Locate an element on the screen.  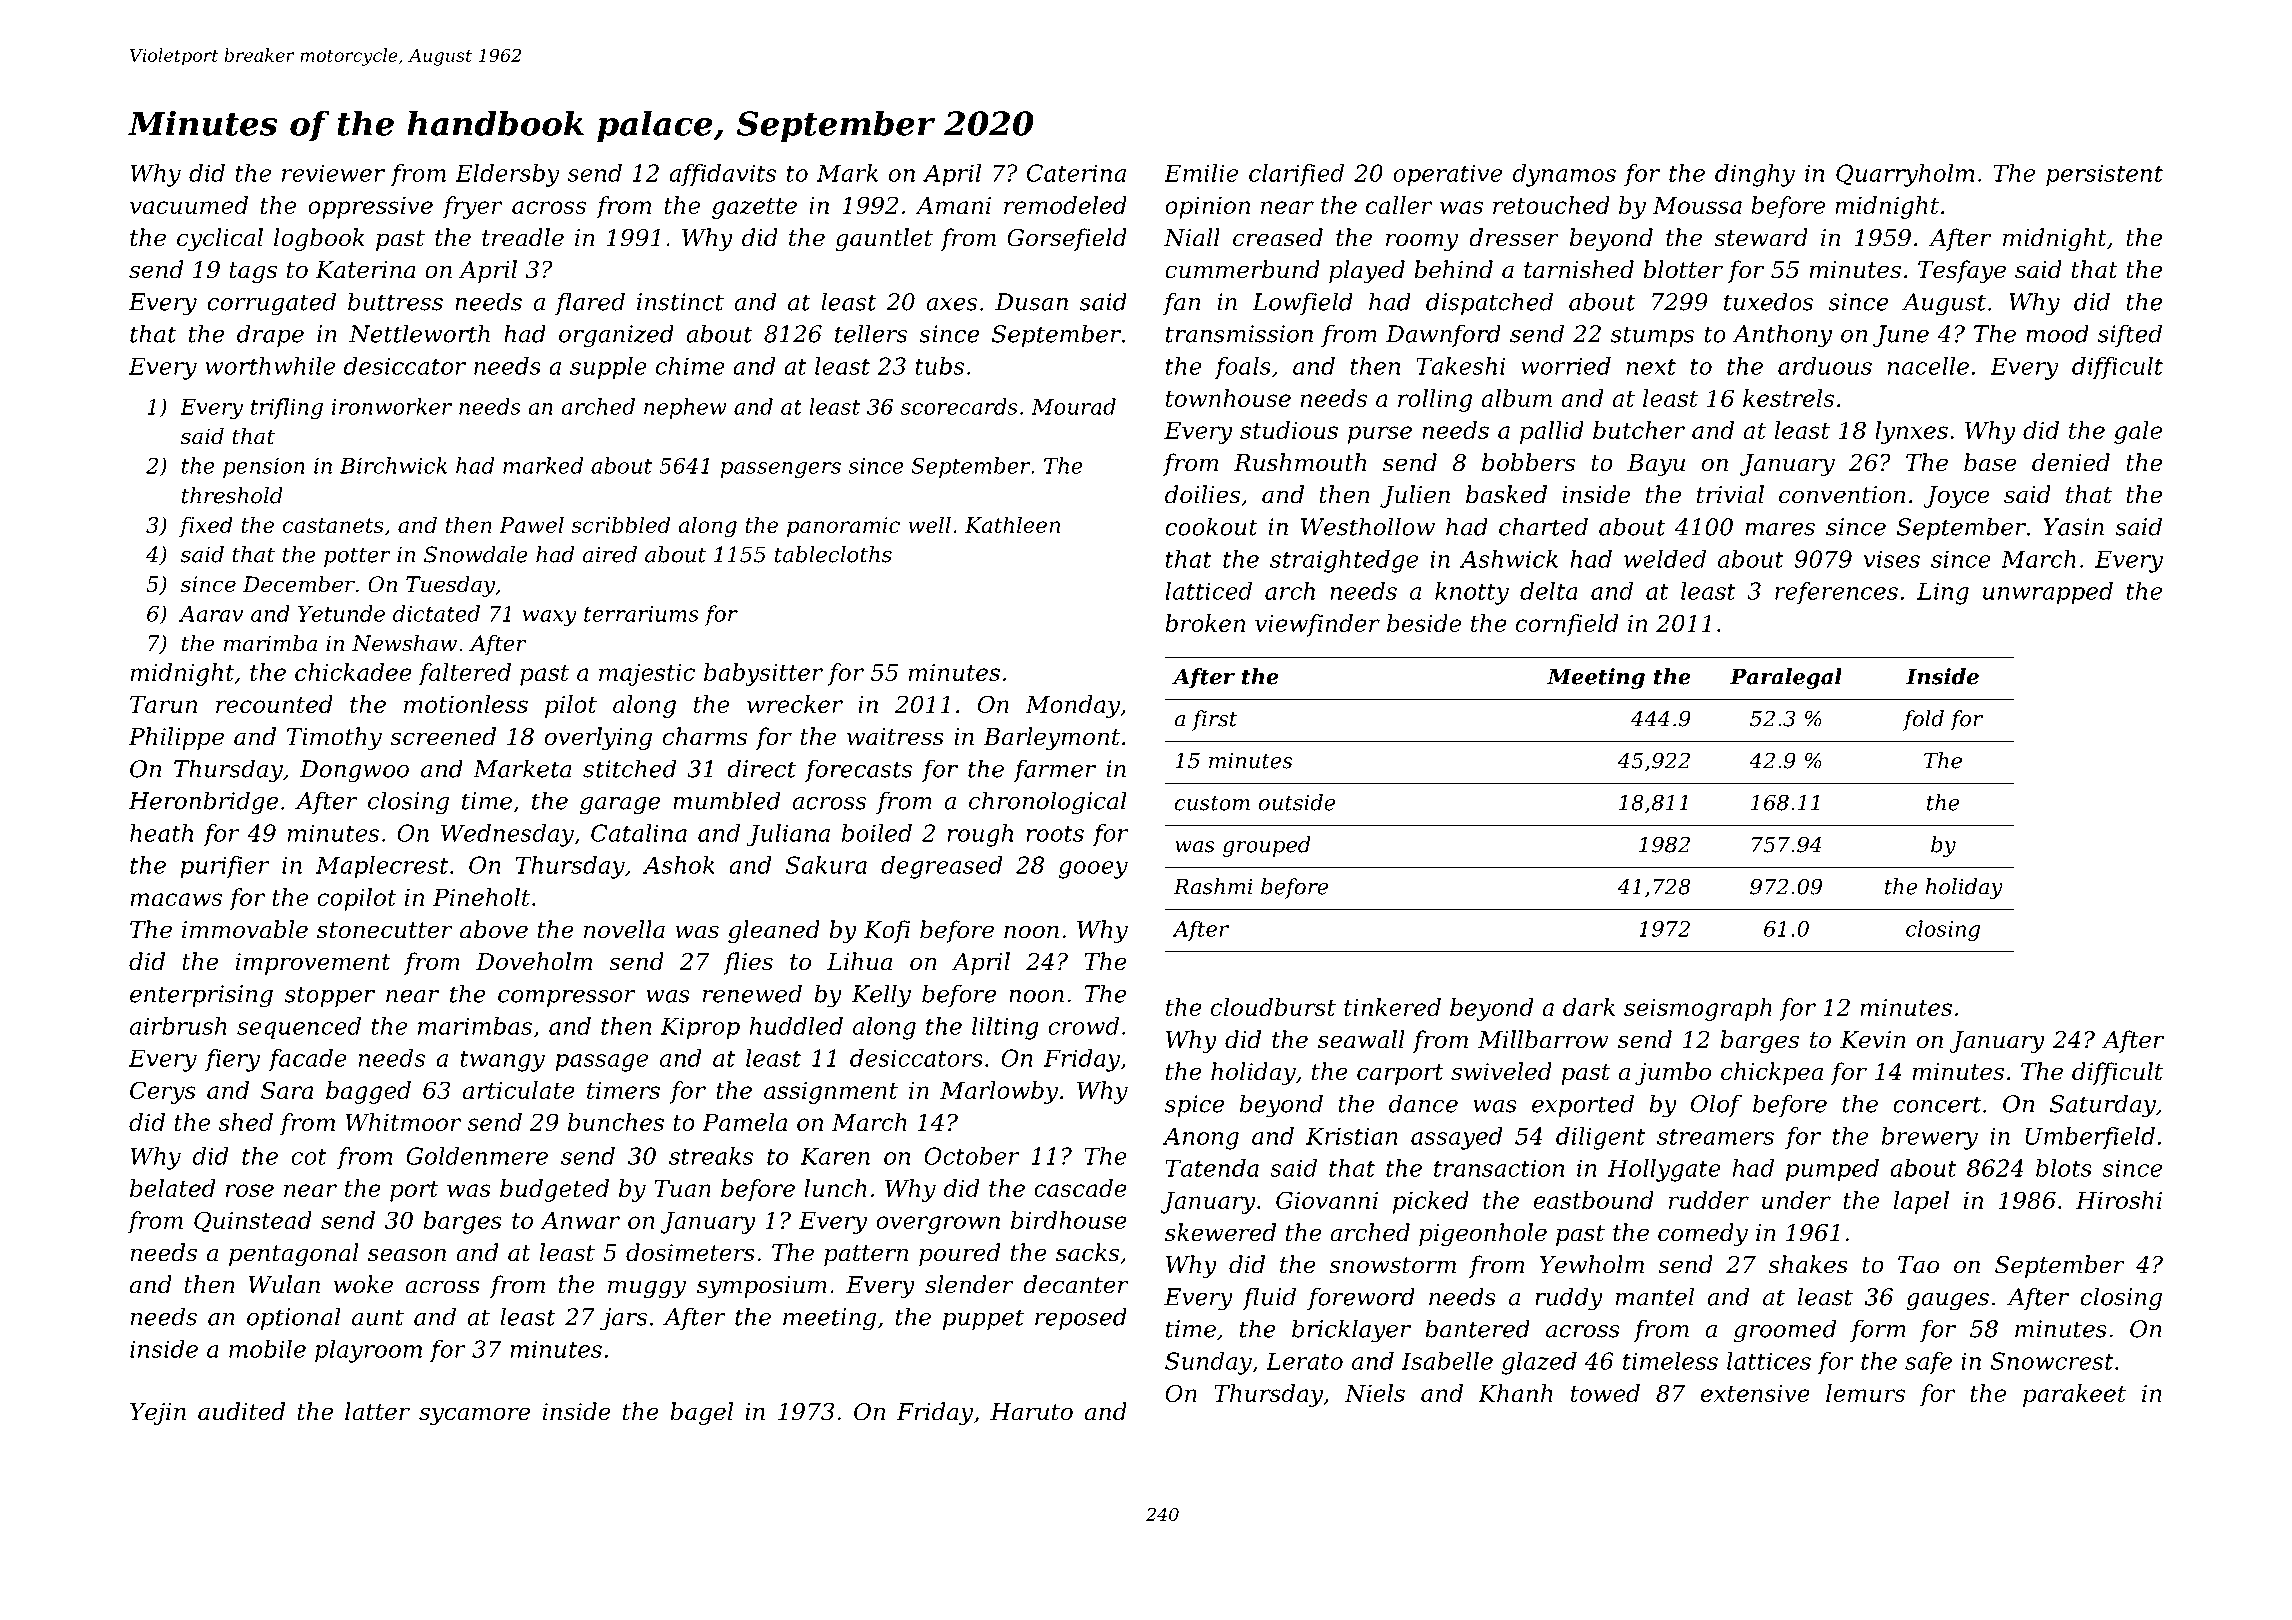
Sara is located at coordinates (287, 1090).
